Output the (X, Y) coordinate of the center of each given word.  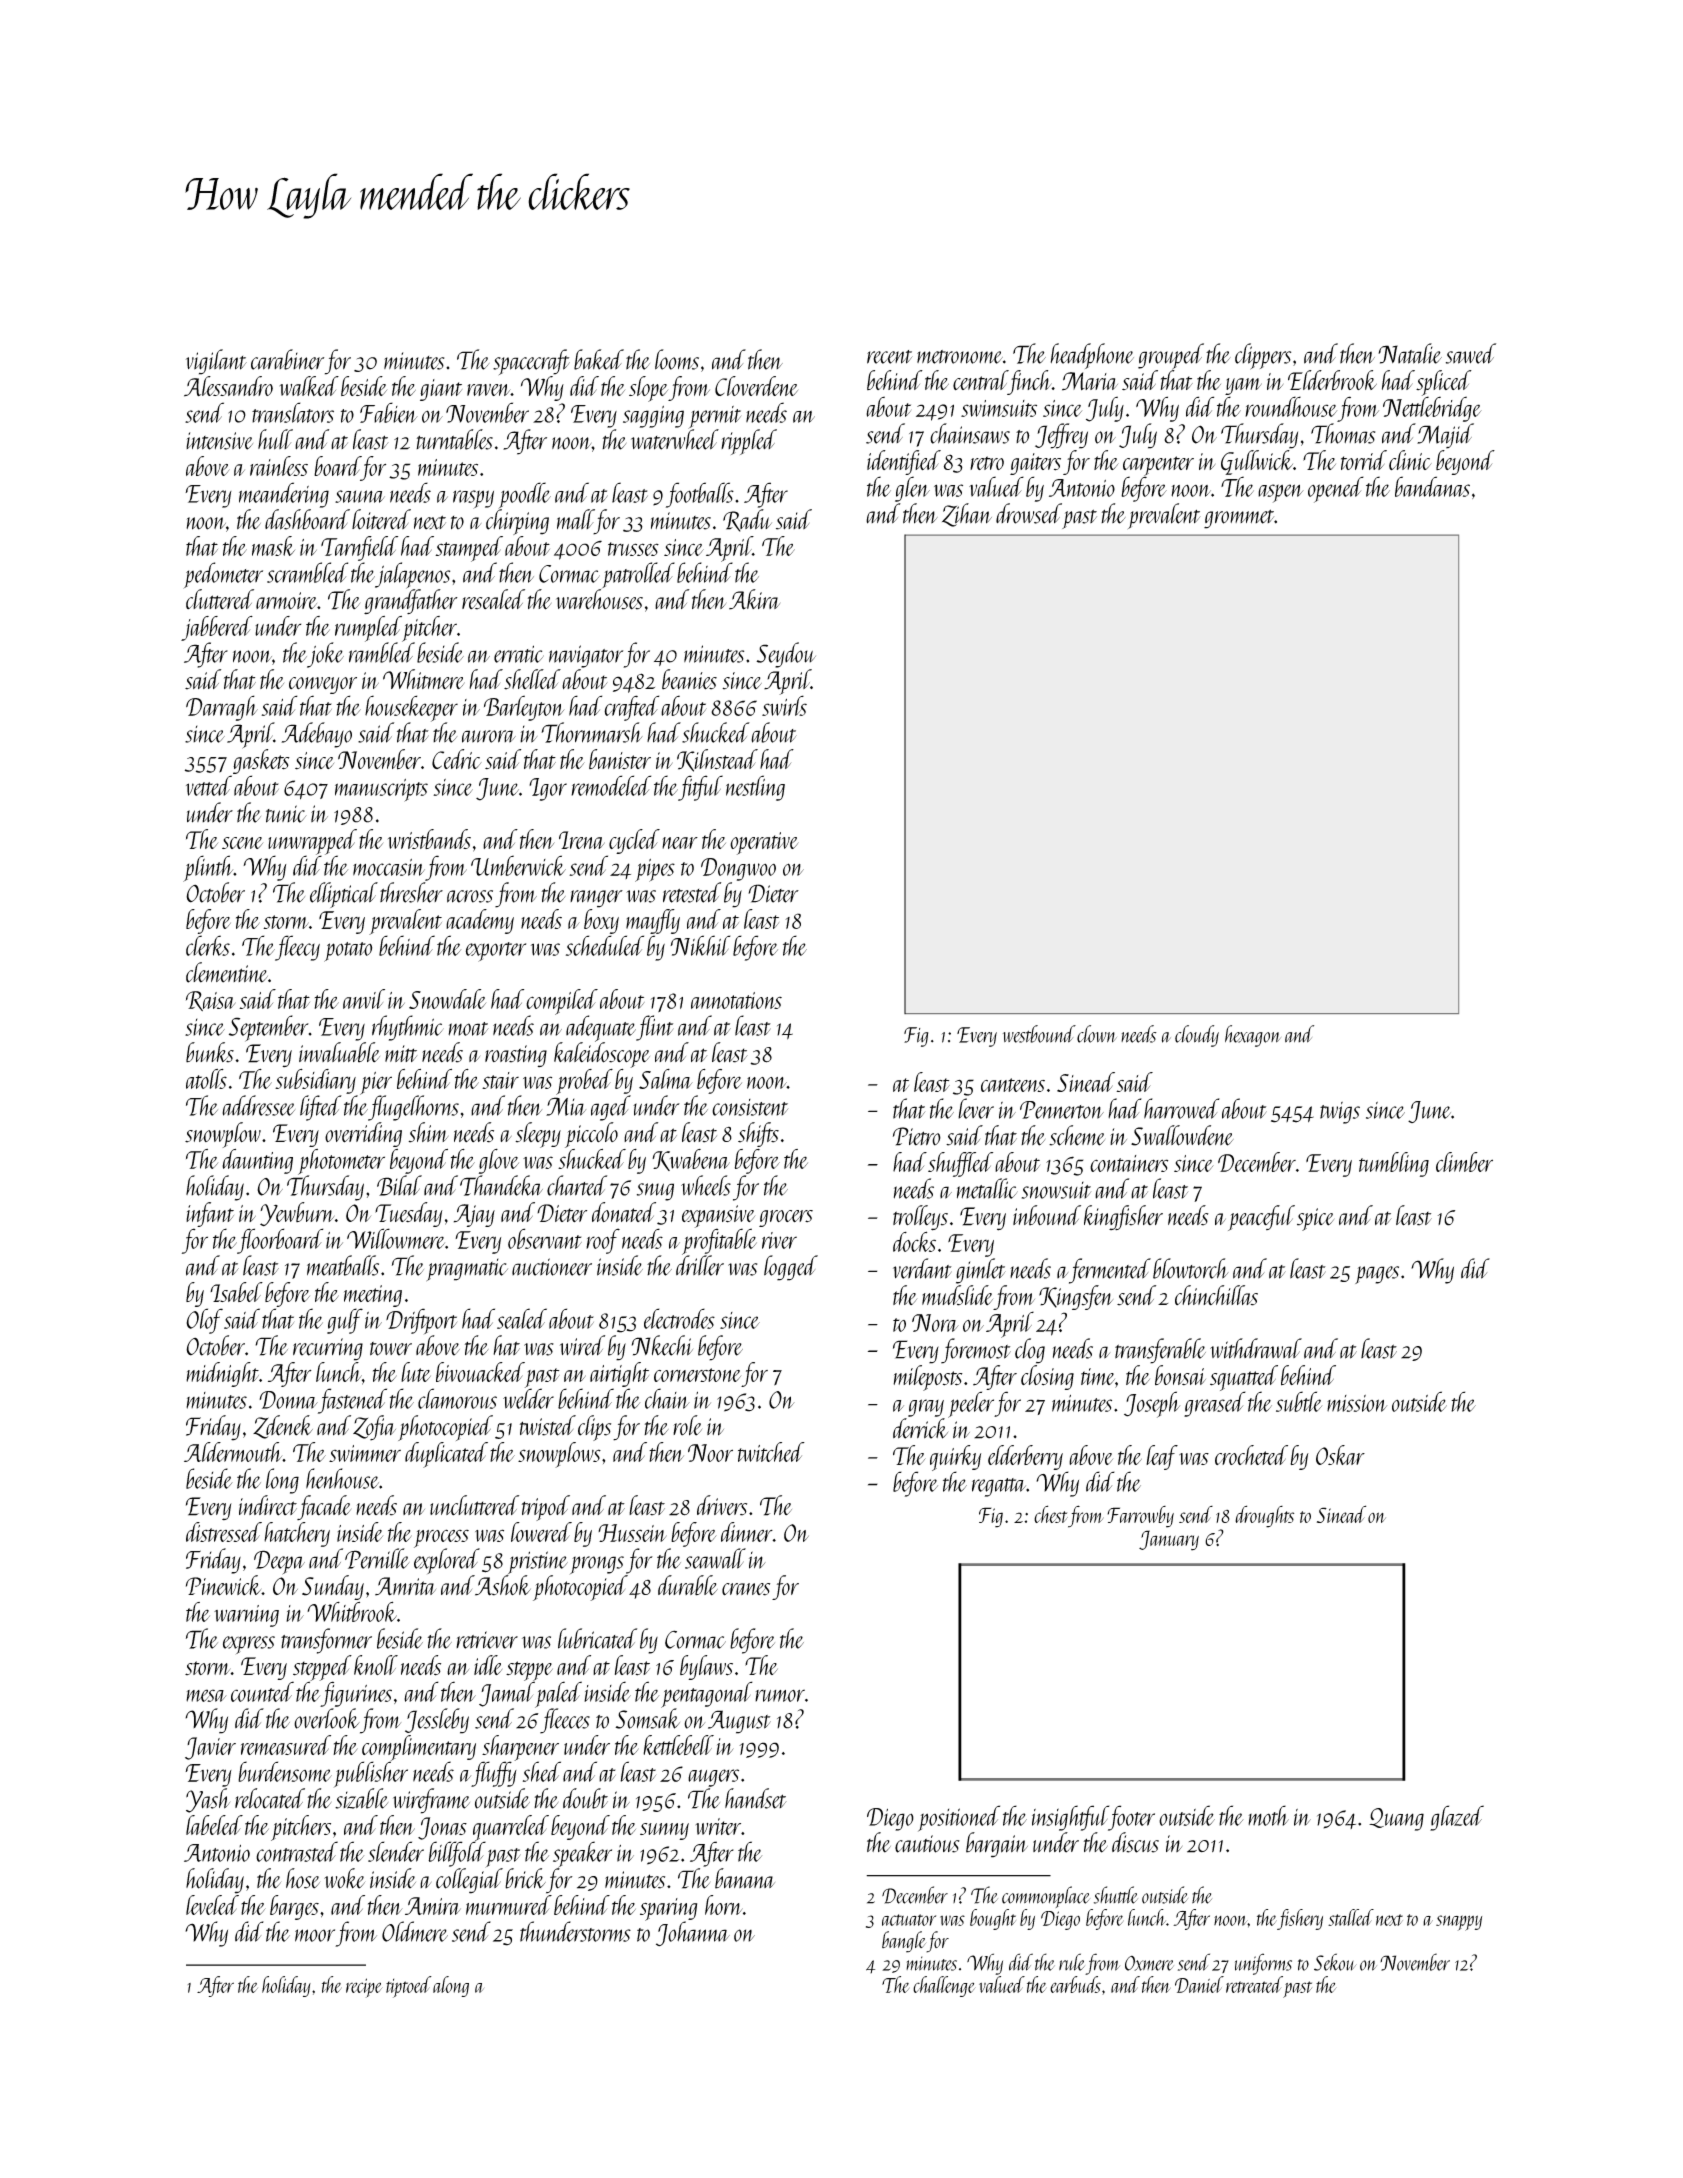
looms (677, 359)
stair (500, 1080)
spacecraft (531, 362)
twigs (1340, 1113)
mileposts (928, 1378)
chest (1051, 1514)
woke (344, 1878)
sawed (1471, 353)
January (1169, 1540)
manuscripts (381, 790)
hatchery (297, 1534)
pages (1377, 1275)
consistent (750, 1107)
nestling (755, 788)
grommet (1239, 519)
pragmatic (467, 1270)
